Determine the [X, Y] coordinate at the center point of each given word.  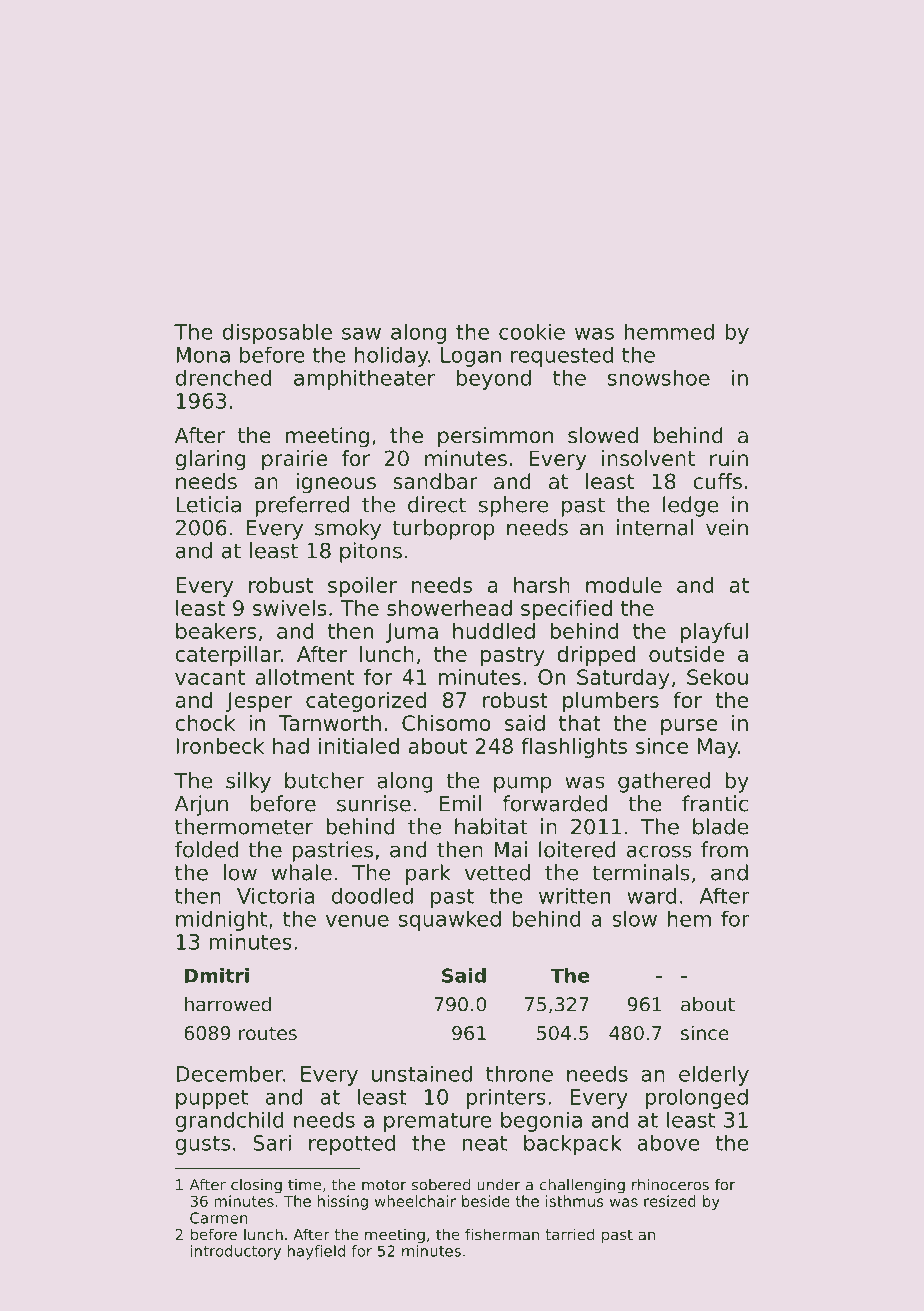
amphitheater [364, 379]
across [659, 851]
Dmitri [217, 975]
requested [562, 356]
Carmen [219, 1218]
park [428, 874]
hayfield [316, 1252]
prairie [294, 460]
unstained [422, 1073]
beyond [494, 379]
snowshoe [659, 377]
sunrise [374, 803]
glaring [210, 460]
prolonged [697, 1098]
